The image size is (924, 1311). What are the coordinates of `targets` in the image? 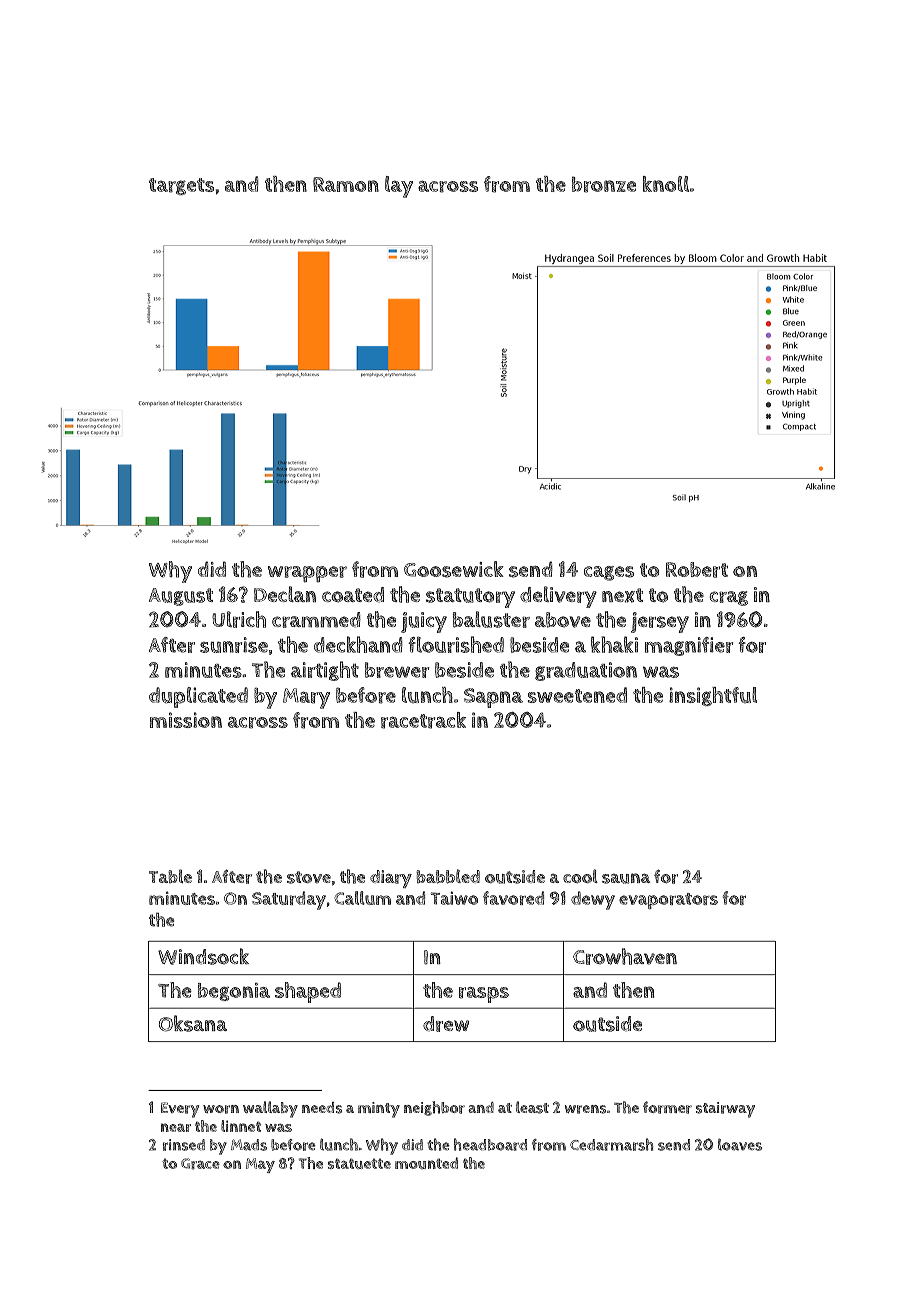 It's located at (181, 186).
